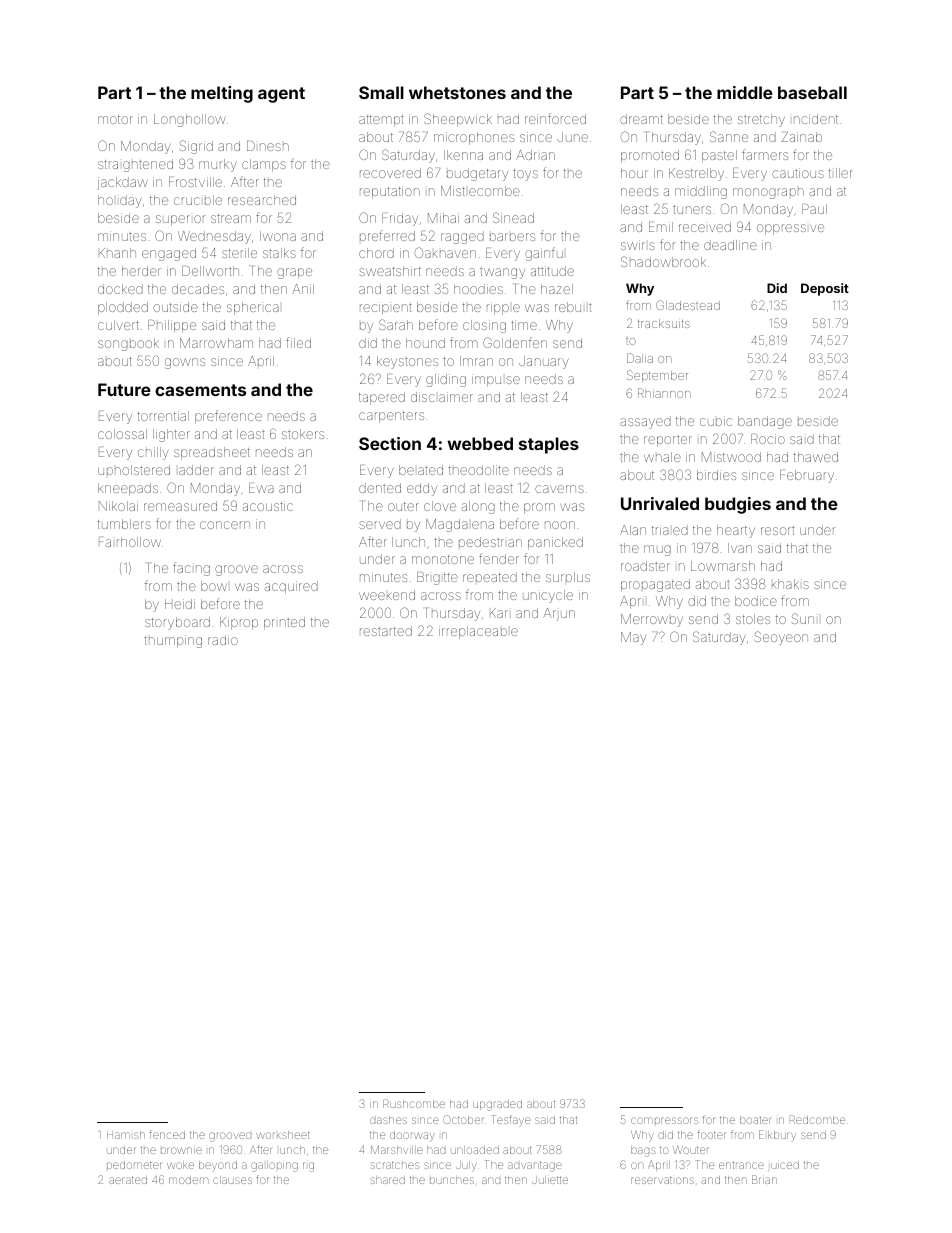  Describe the element at coordinates (381, 92) in the screenshot. I see `Small` at that location.
